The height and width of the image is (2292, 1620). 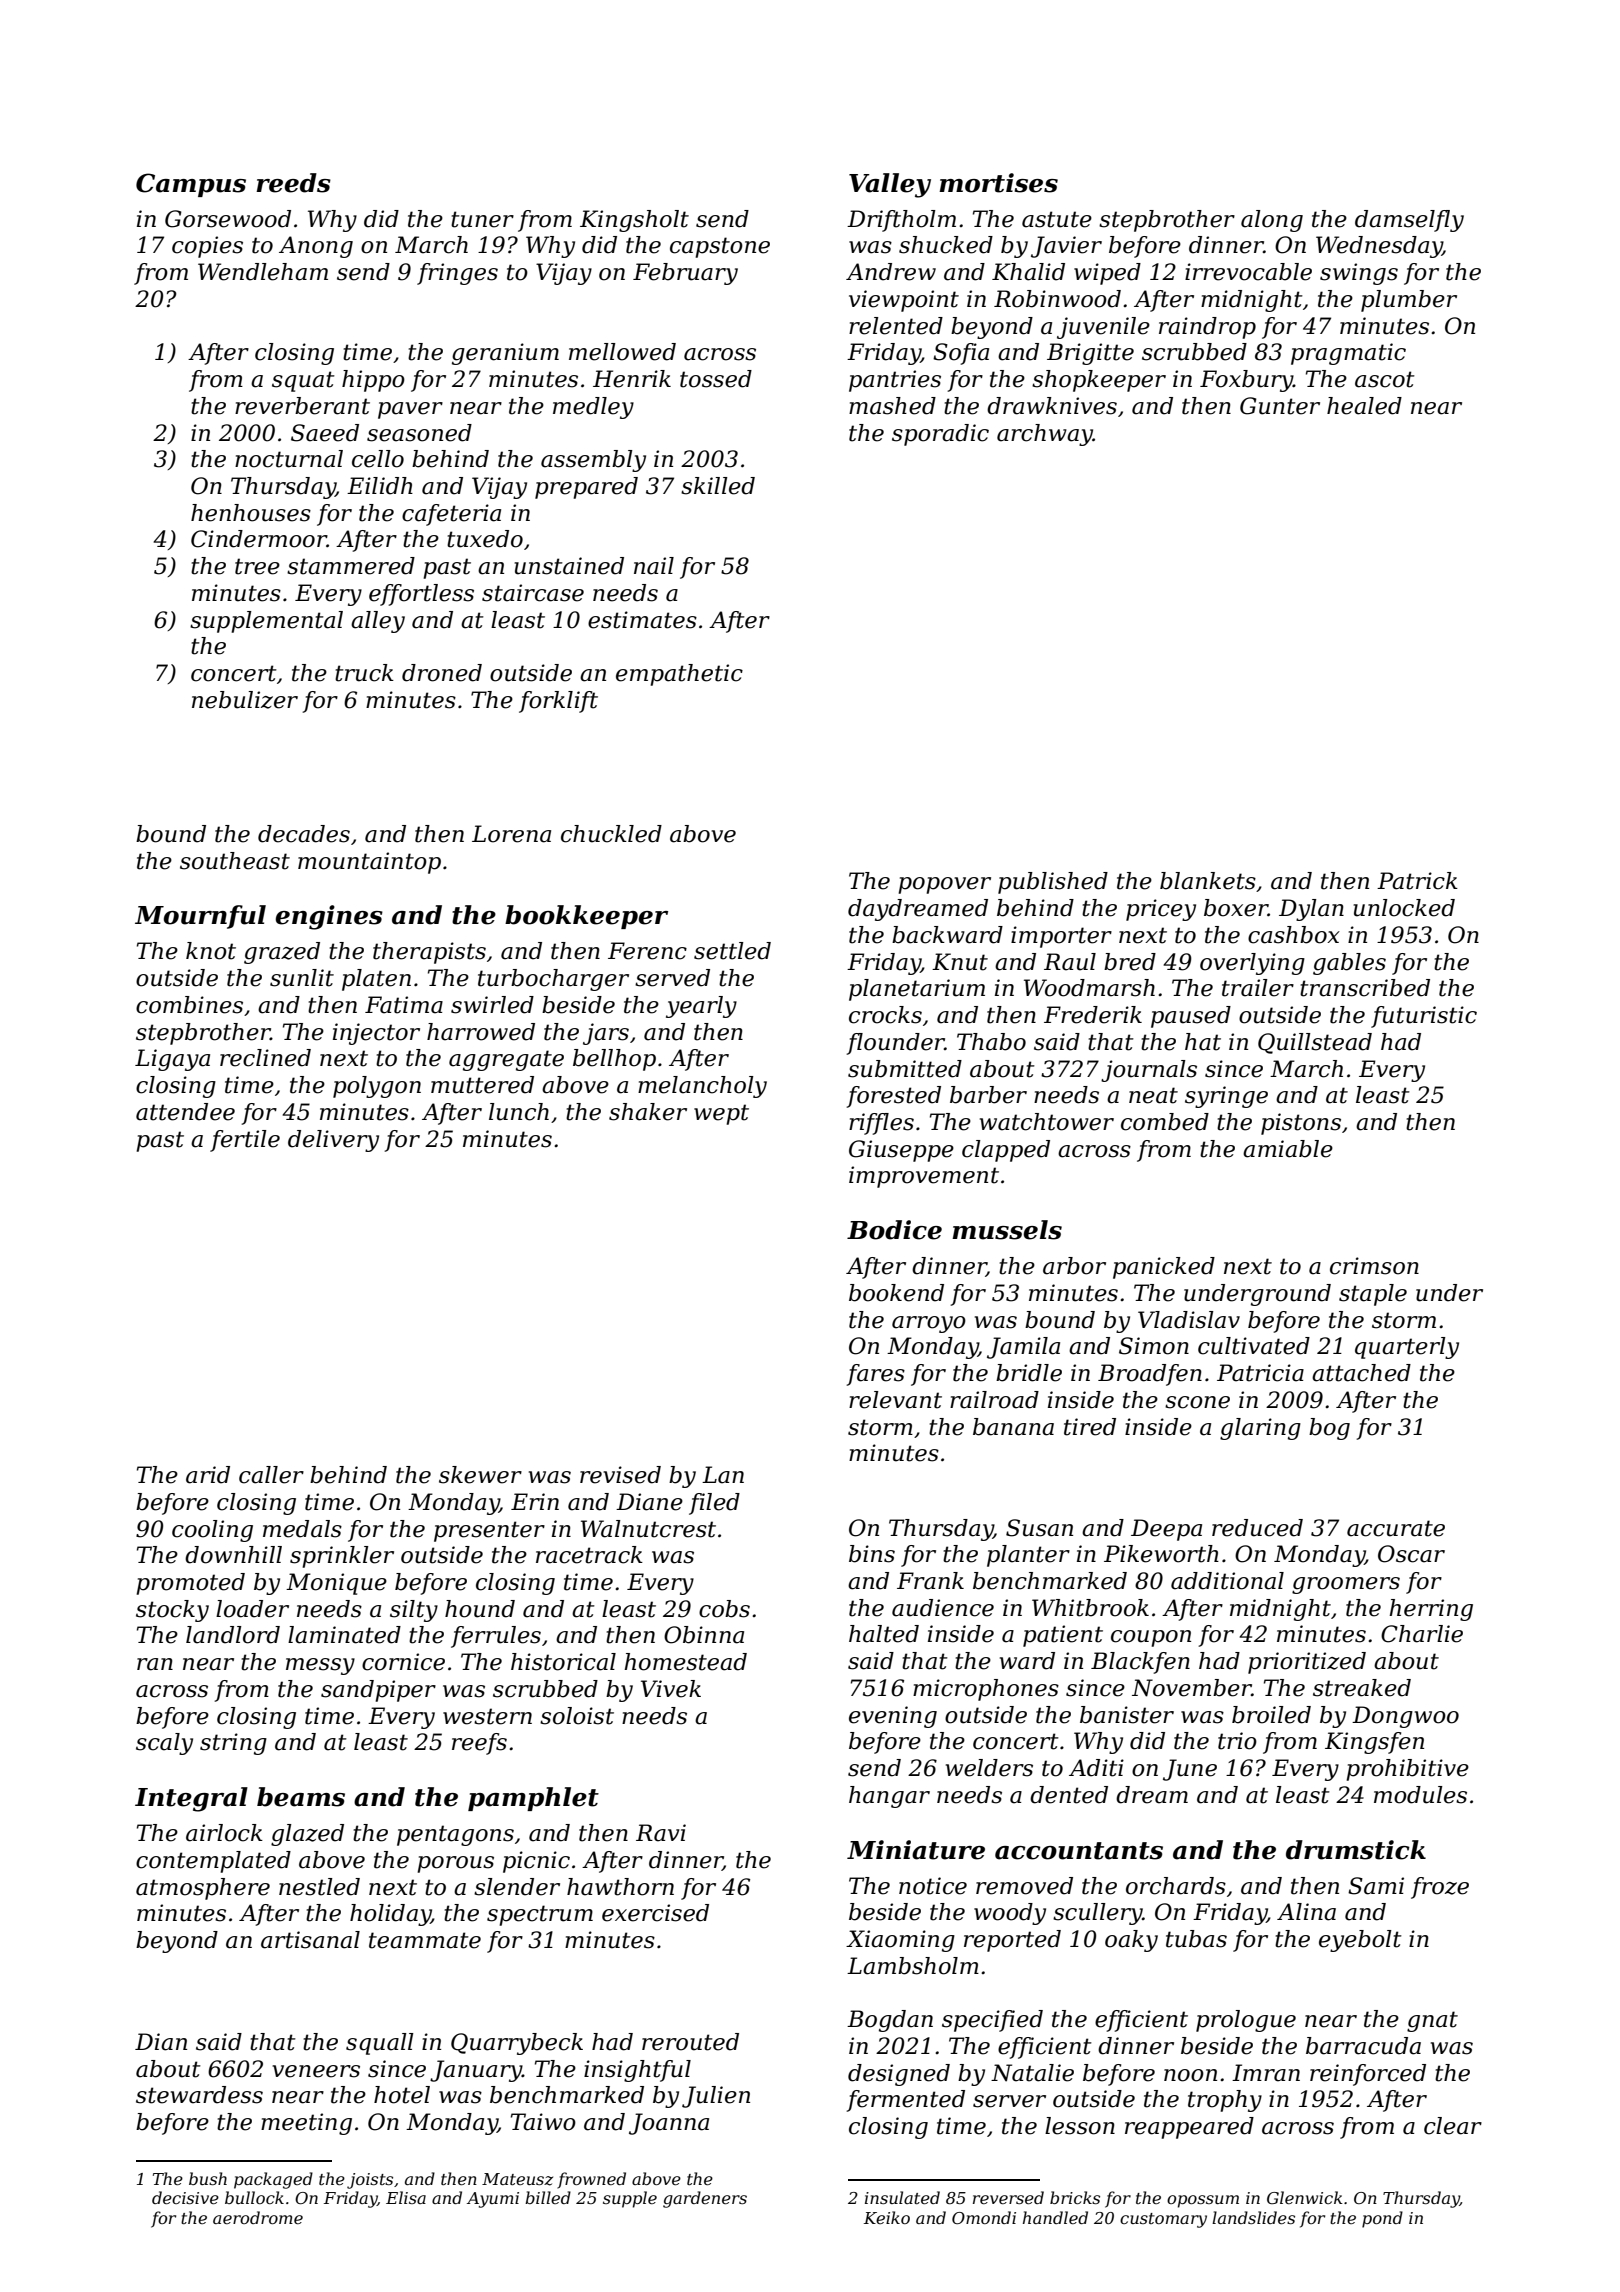 What do you see at coordinates (1013, 1427) in the image?
I see `banana` at bounding box center [1013, 1427].
